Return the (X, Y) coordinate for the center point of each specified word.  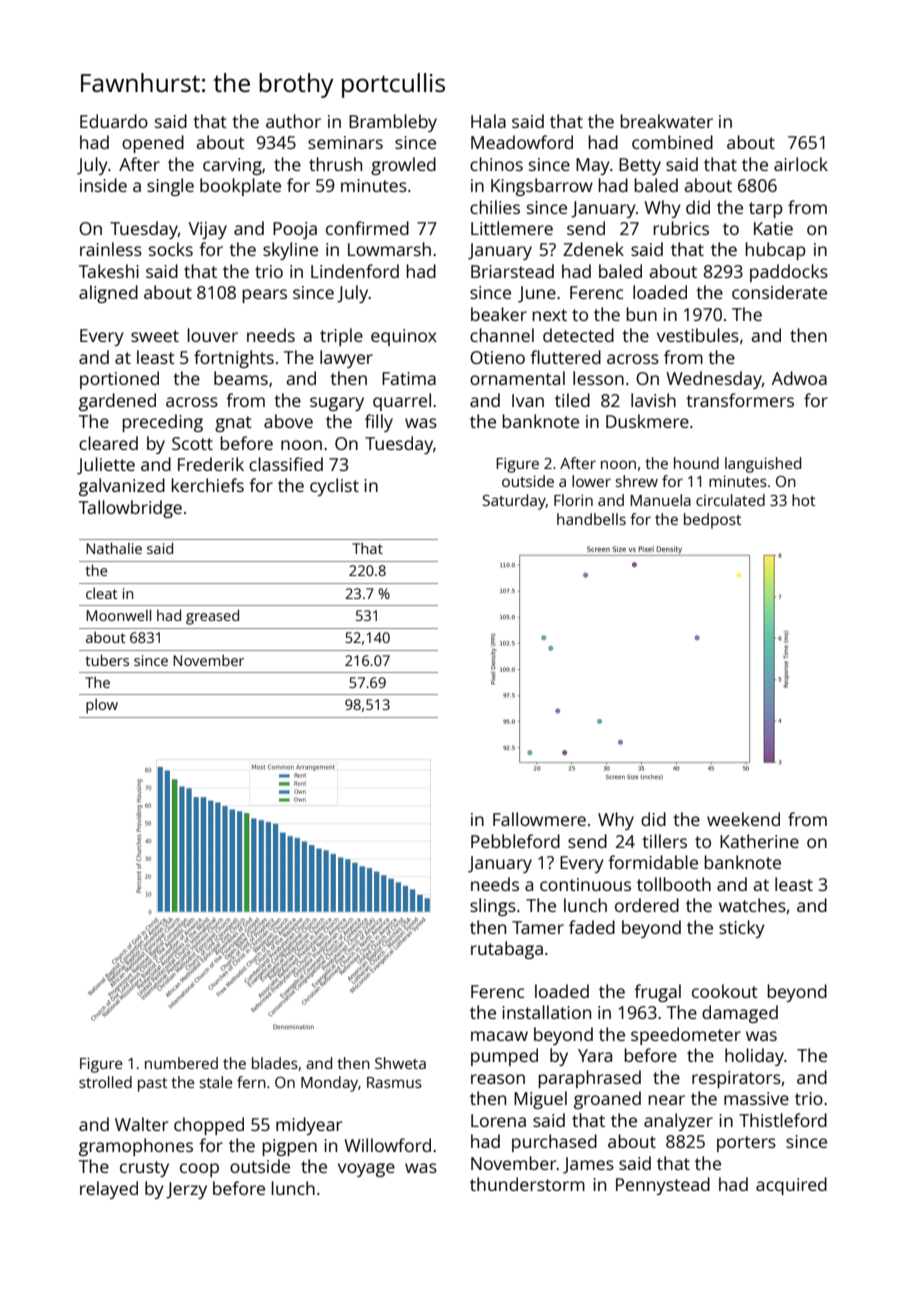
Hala (488, 121)
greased (212, 617)
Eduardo (114, 121)
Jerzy (186, 1190)
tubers (107, 660)
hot (803, 500)
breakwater (666, 121)
